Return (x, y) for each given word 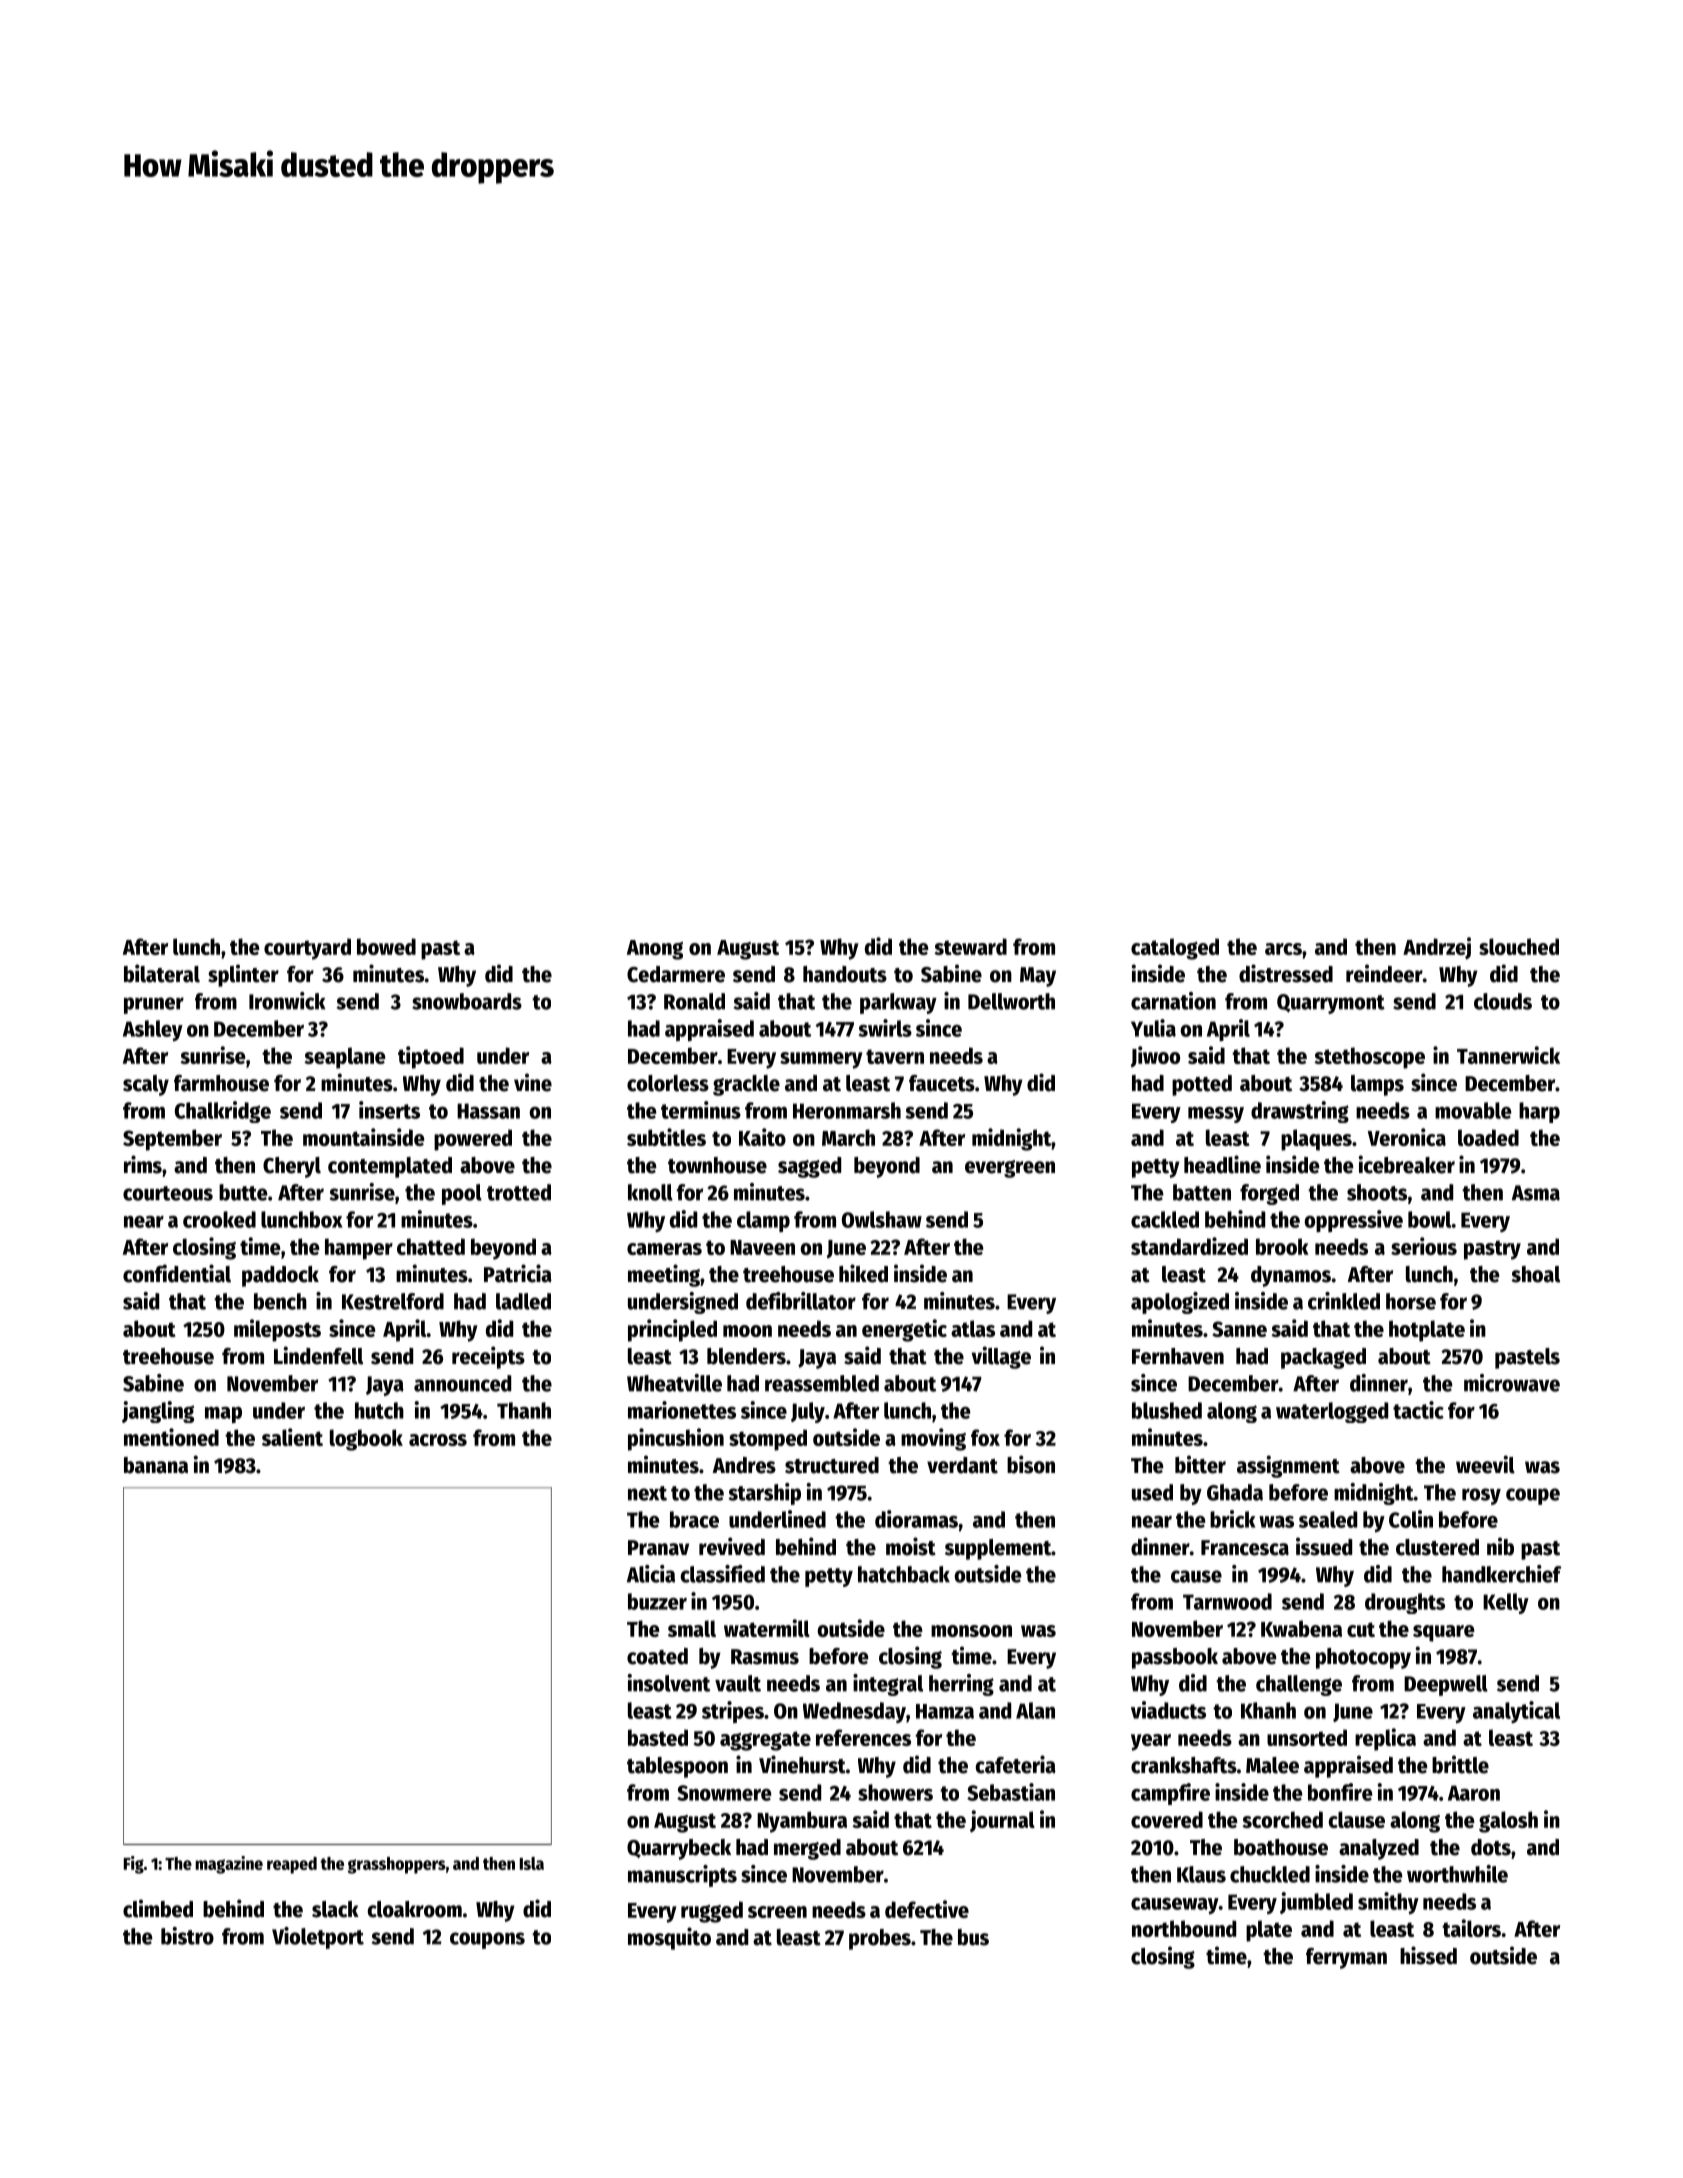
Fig (134, 1865)
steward (970, 946)
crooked (219, 1219)
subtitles (666, 1137)
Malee (1272, 1765)
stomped (768, 1440)
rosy (1481, 1496)
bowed (386, 946)
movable (1473, 1110)
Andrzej (1437, 948)
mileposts (277, 1330)
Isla (532, 1863)
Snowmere (724, 1793)
